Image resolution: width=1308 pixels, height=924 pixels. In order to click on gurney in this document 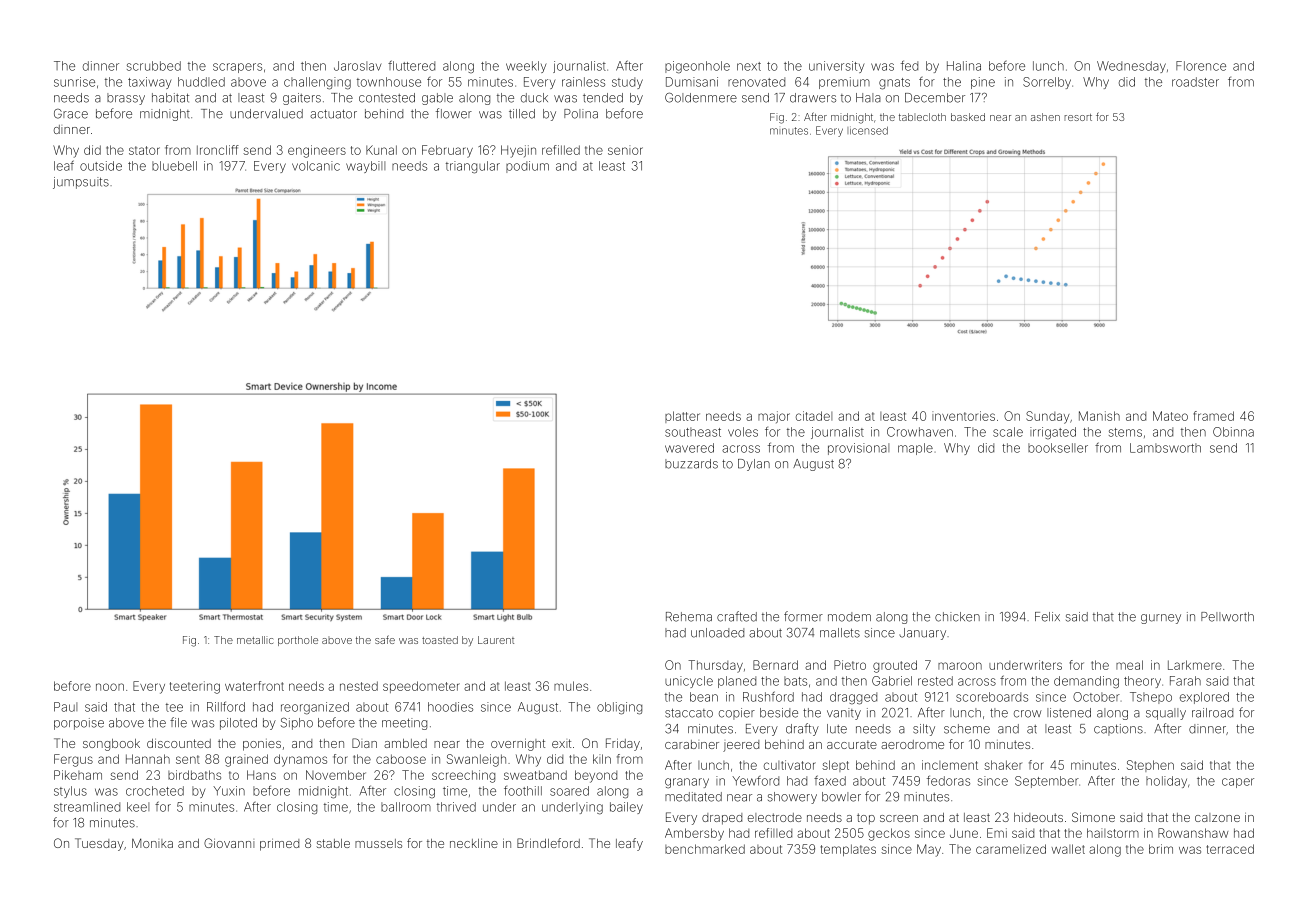, I will do `click(1161, 619)`.
